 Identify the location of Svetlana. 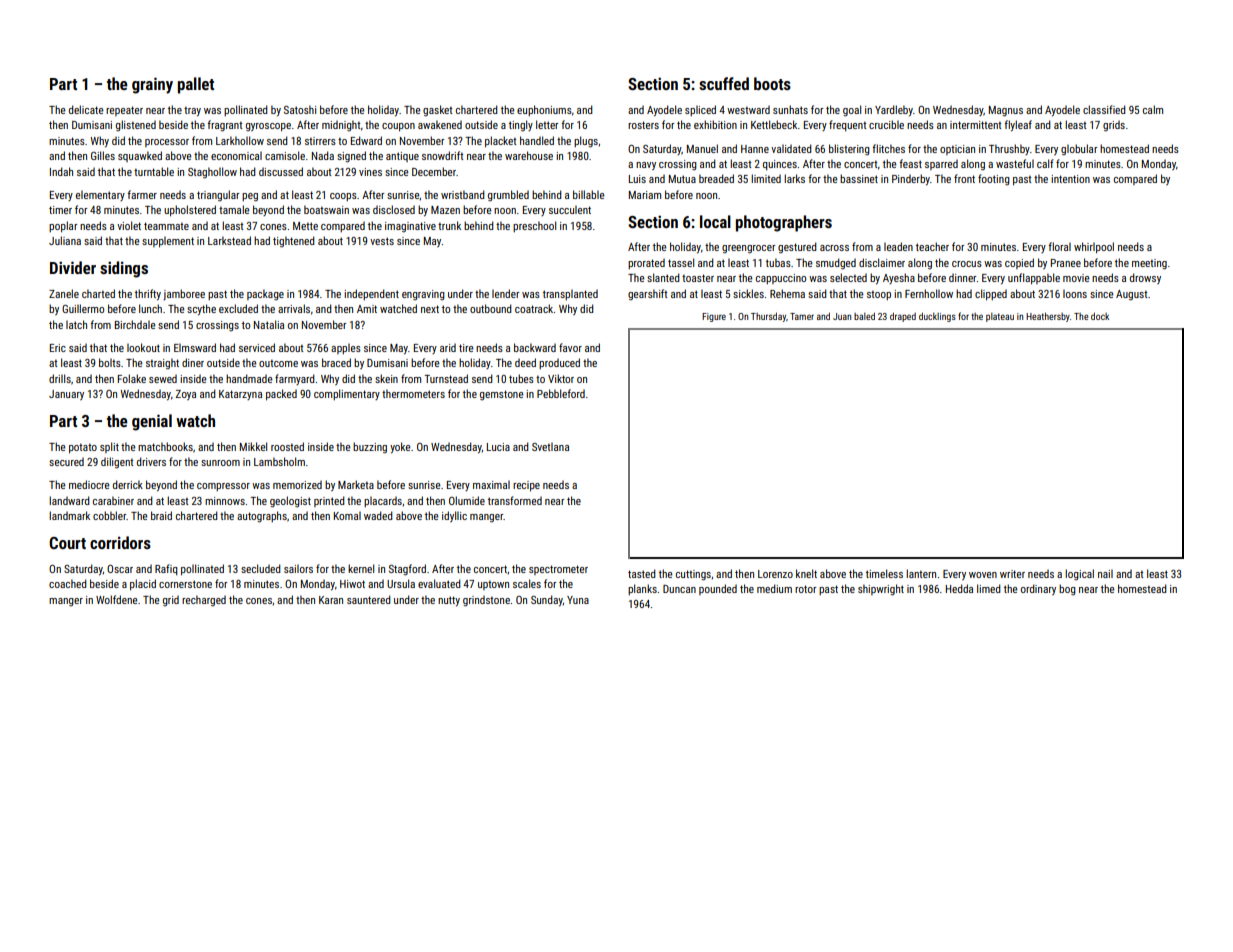
(550, 446).
